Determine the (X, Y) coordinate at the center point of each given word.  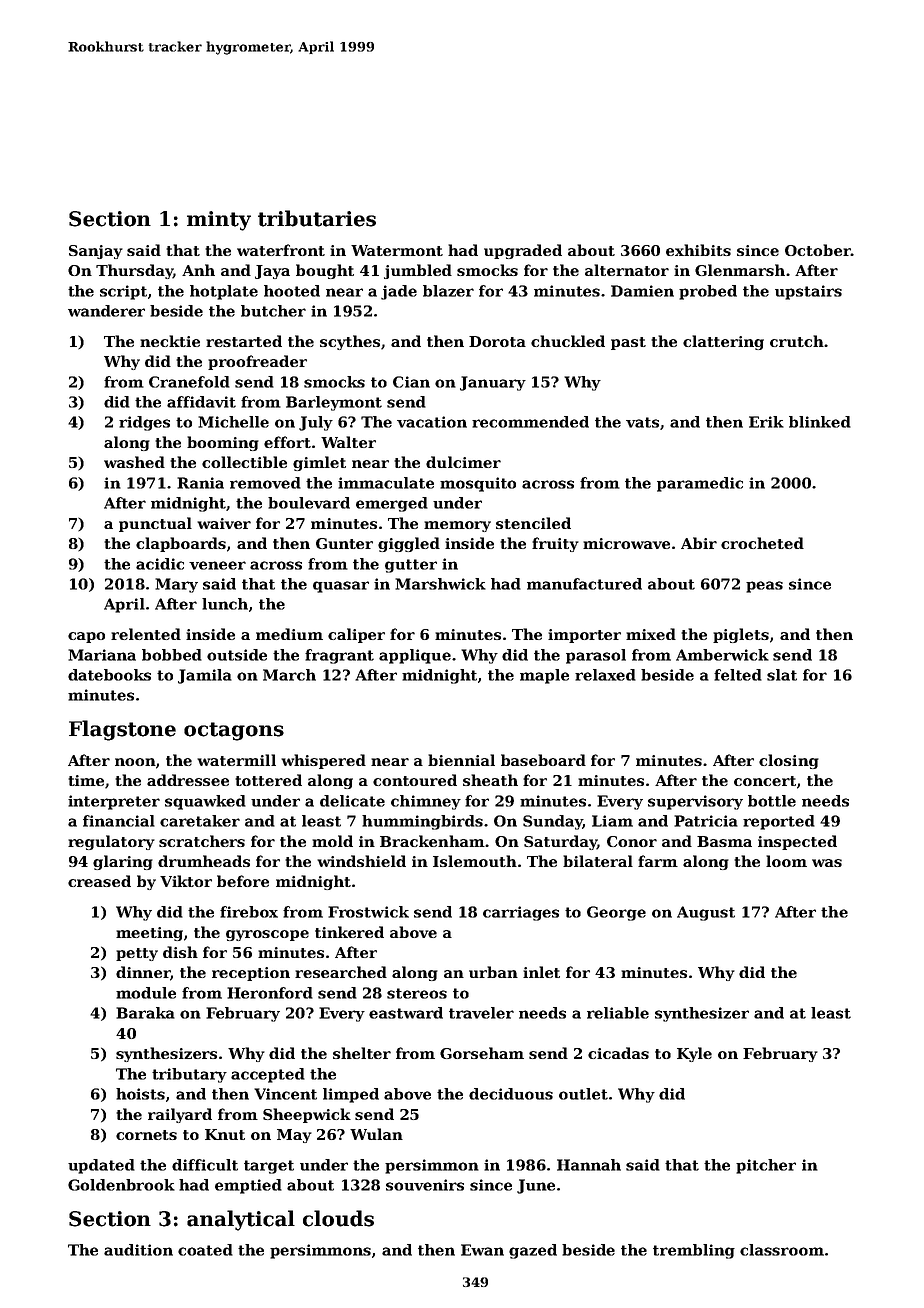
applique (415, 656)
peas (764, 587)
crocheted (762, 543)
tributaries (317, 218)
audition (138, 1250)
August (706, 913)
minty (219, 221)
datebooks (109, 675)
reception (251, 974)
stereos (417, 993)
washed (134, 462)
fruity (555, 544)
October (818, 250)
